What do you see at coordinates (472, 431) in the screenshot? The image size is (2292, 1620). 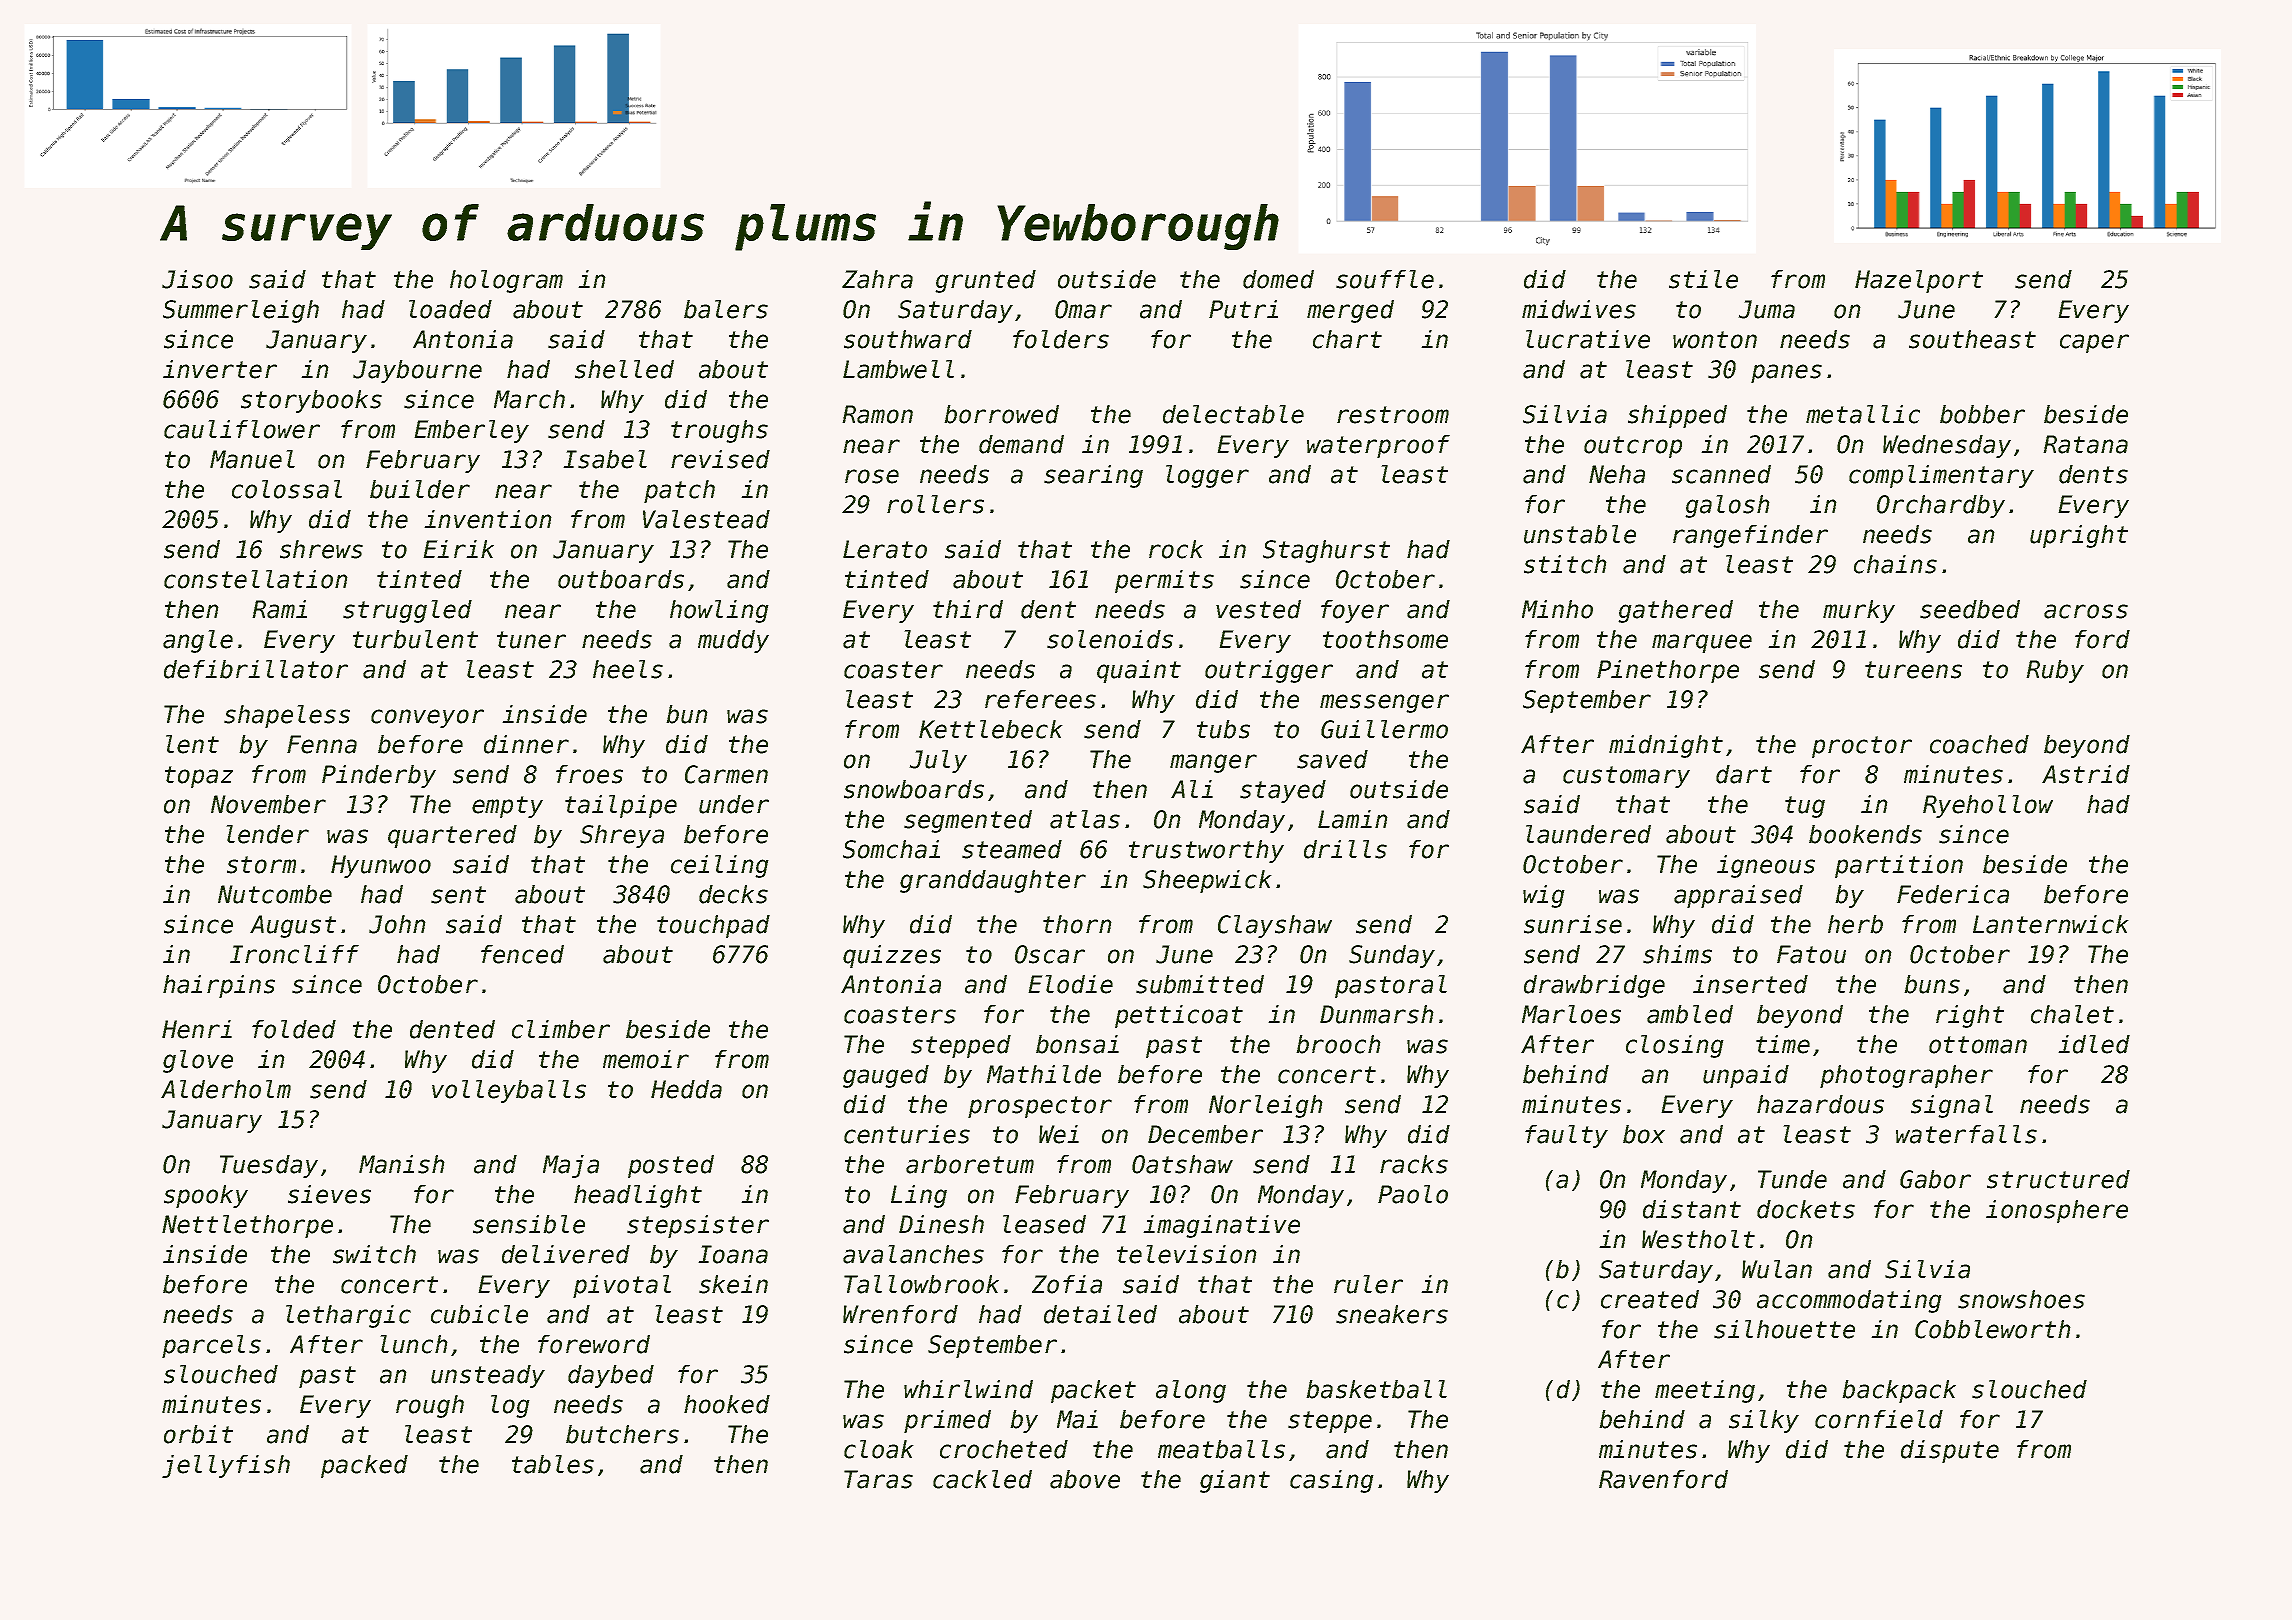 I see `Emberley` at bounding box center [472, 431].
